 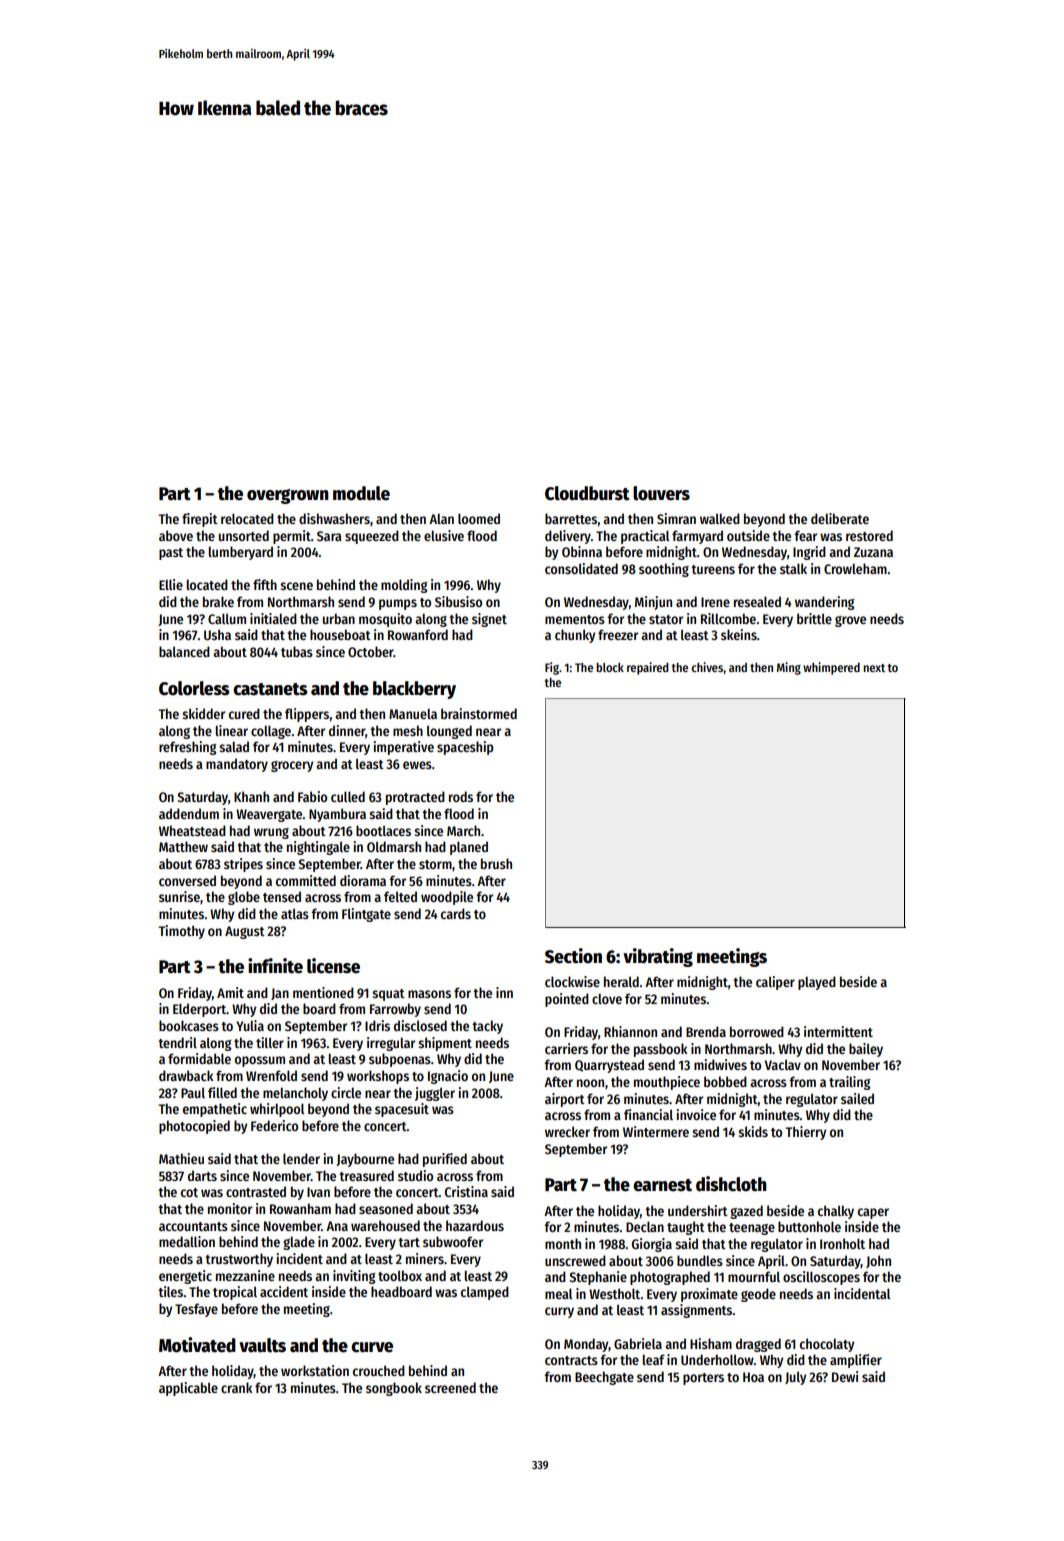 What do you see at coordinates (237, 1387) in the screenshot?
I see `crank` at bounding box center [237, 1387].
